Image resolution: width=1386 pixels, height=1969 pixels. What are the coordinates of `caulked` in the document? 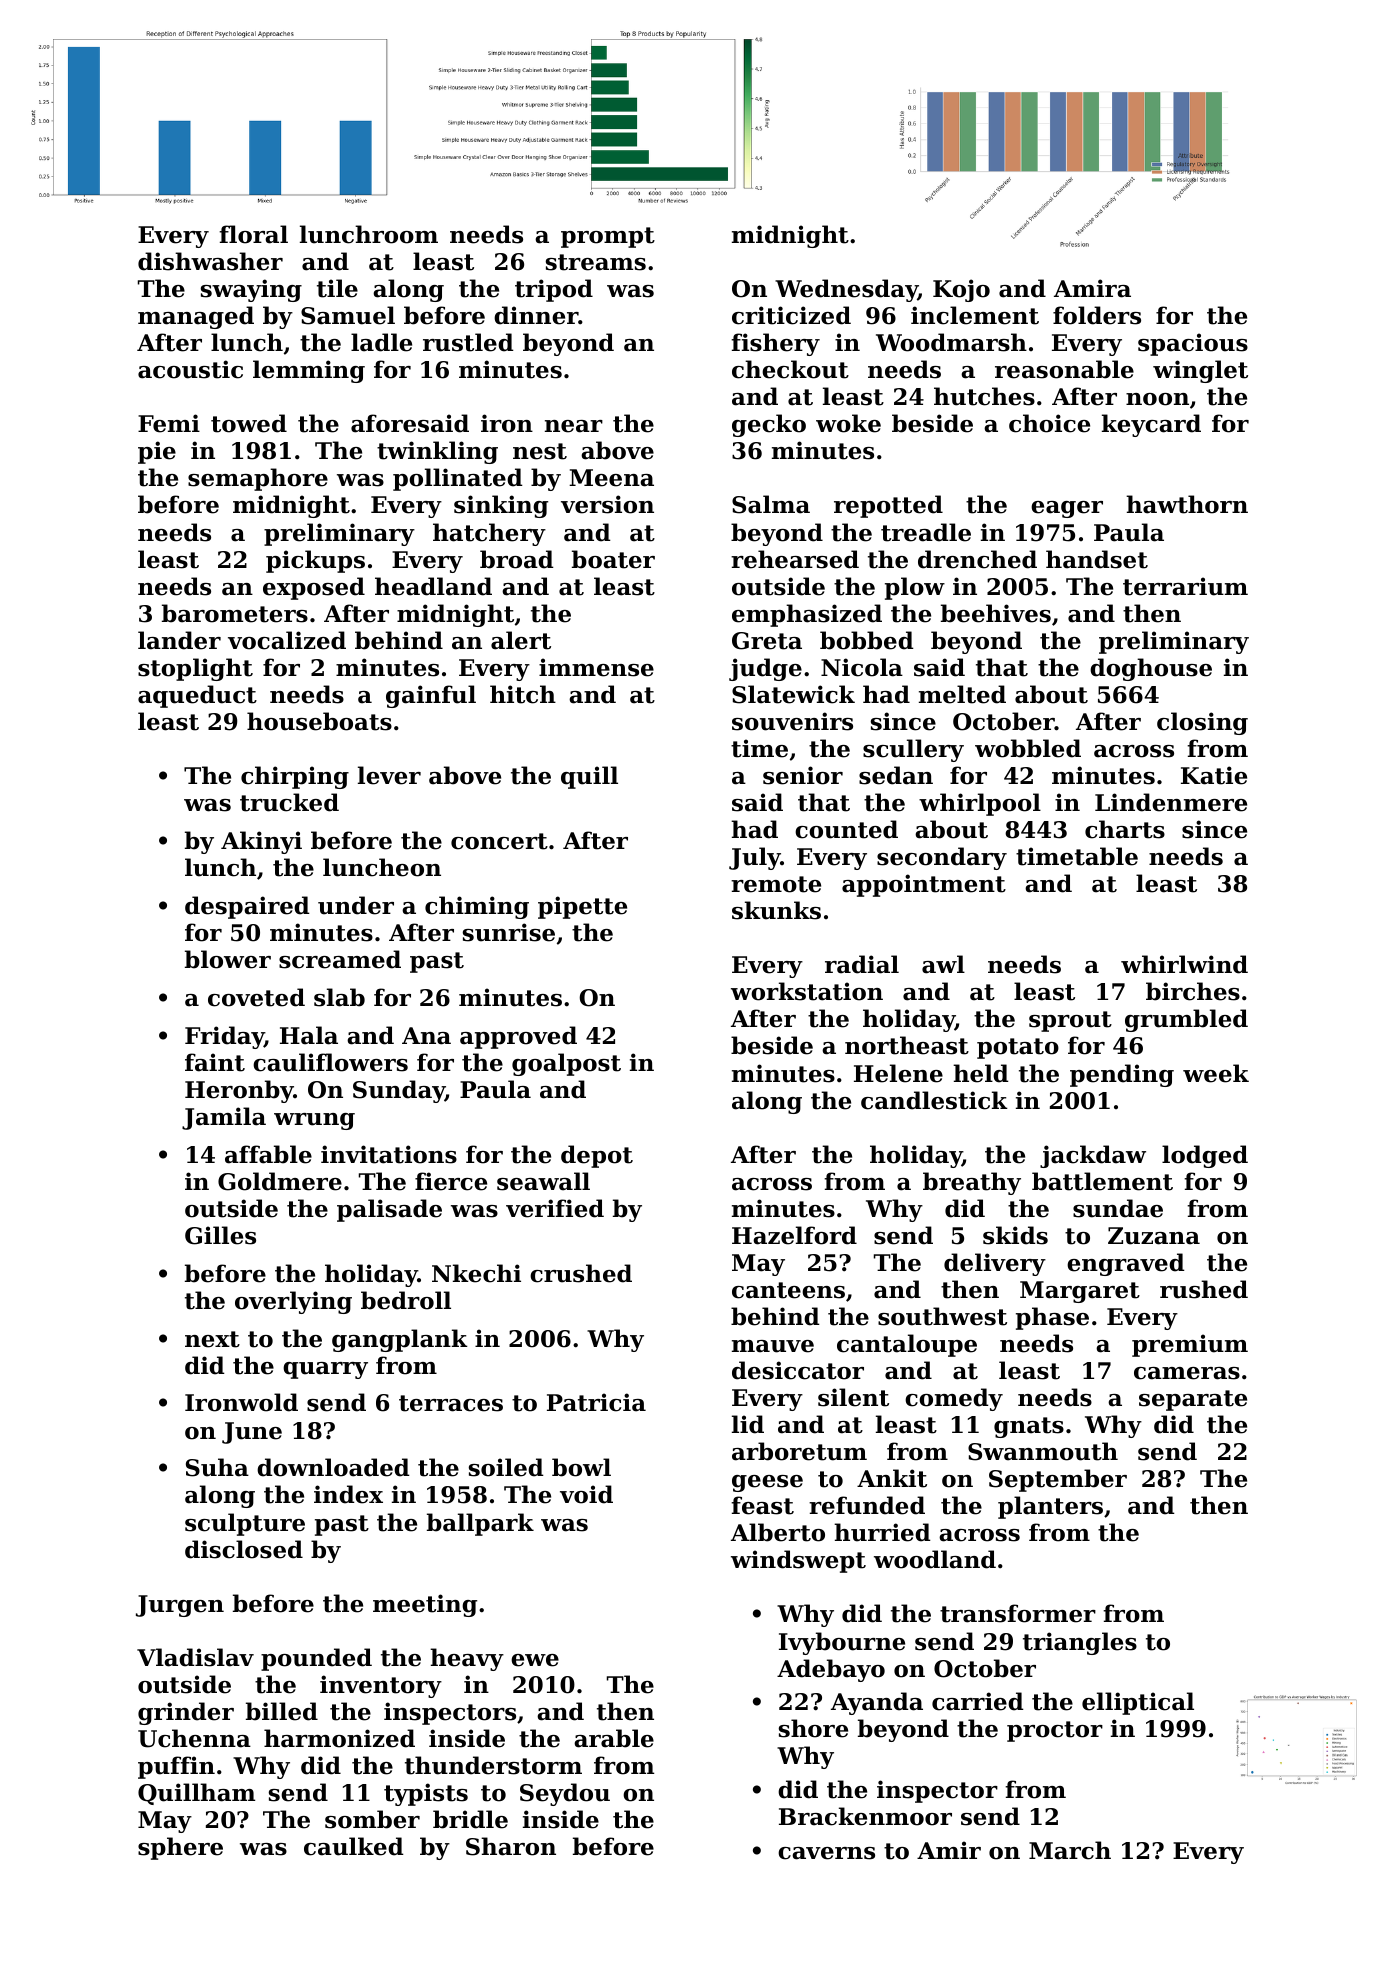 It's located at (354, 1846).
